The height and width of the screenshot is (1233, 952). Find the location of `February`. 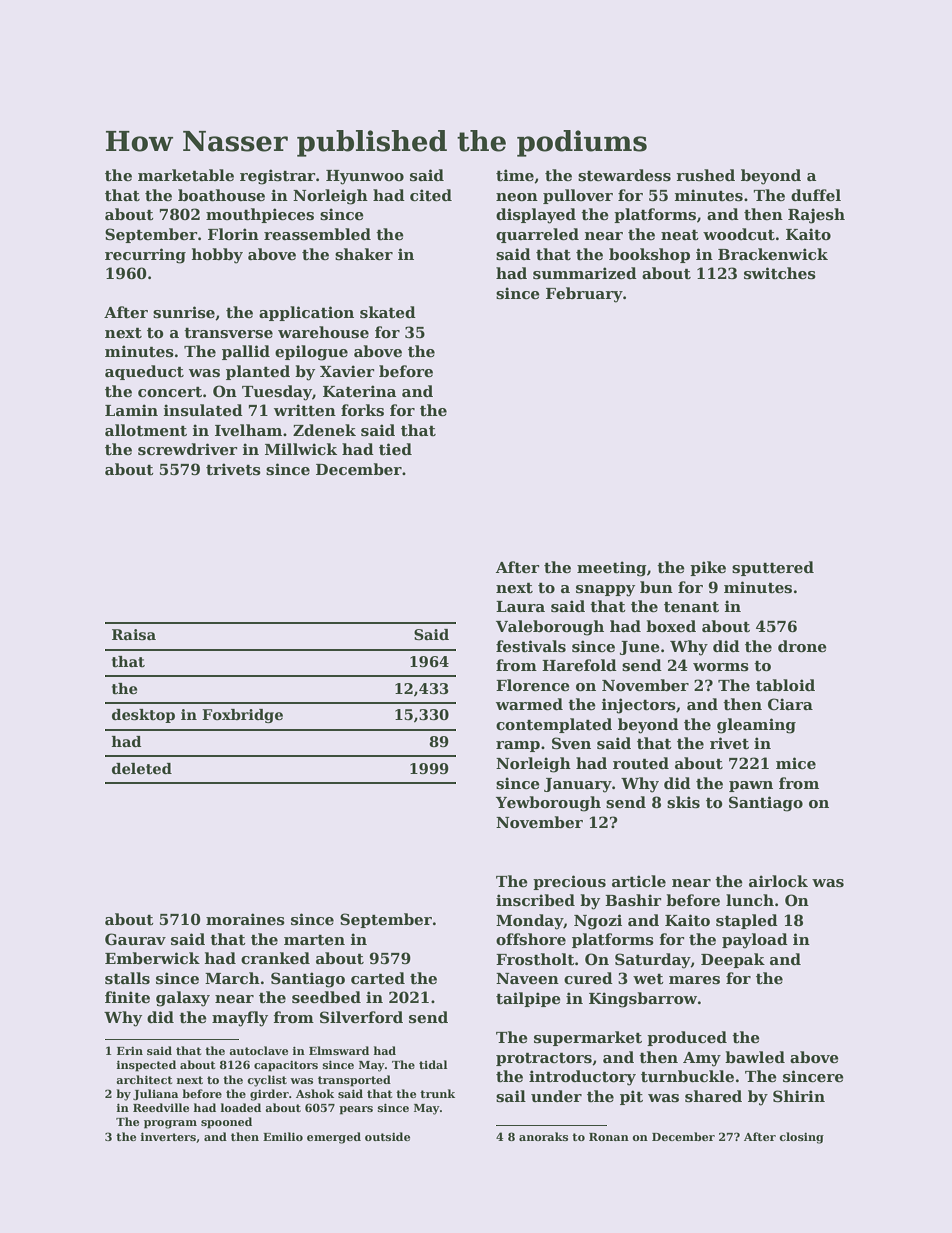

February is located at coordinates (584, 295).
